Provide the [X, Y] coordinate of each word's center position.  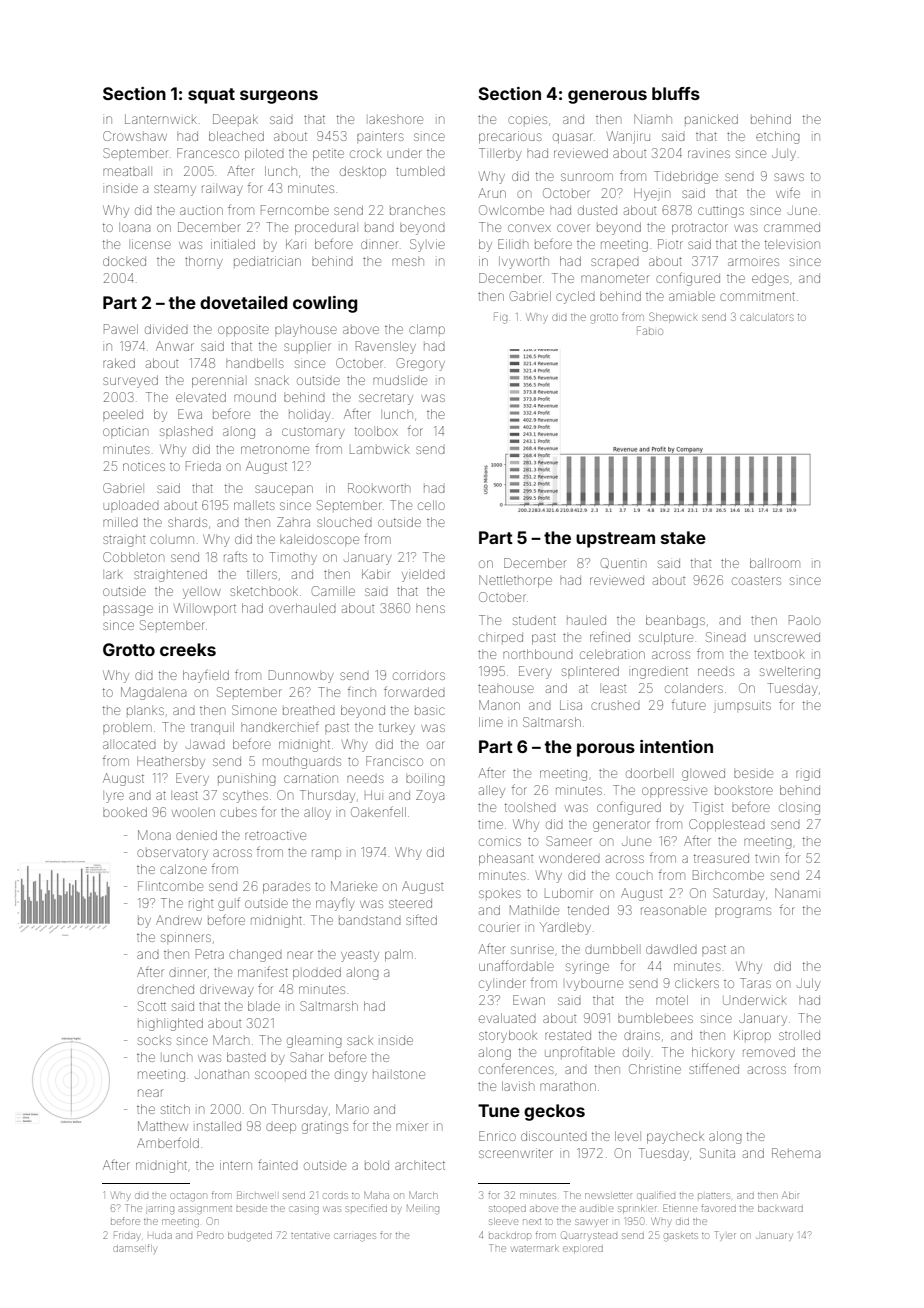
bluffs [676, 93]
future [689, 704]
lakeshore [396, 120]
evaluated [507, 1018]
